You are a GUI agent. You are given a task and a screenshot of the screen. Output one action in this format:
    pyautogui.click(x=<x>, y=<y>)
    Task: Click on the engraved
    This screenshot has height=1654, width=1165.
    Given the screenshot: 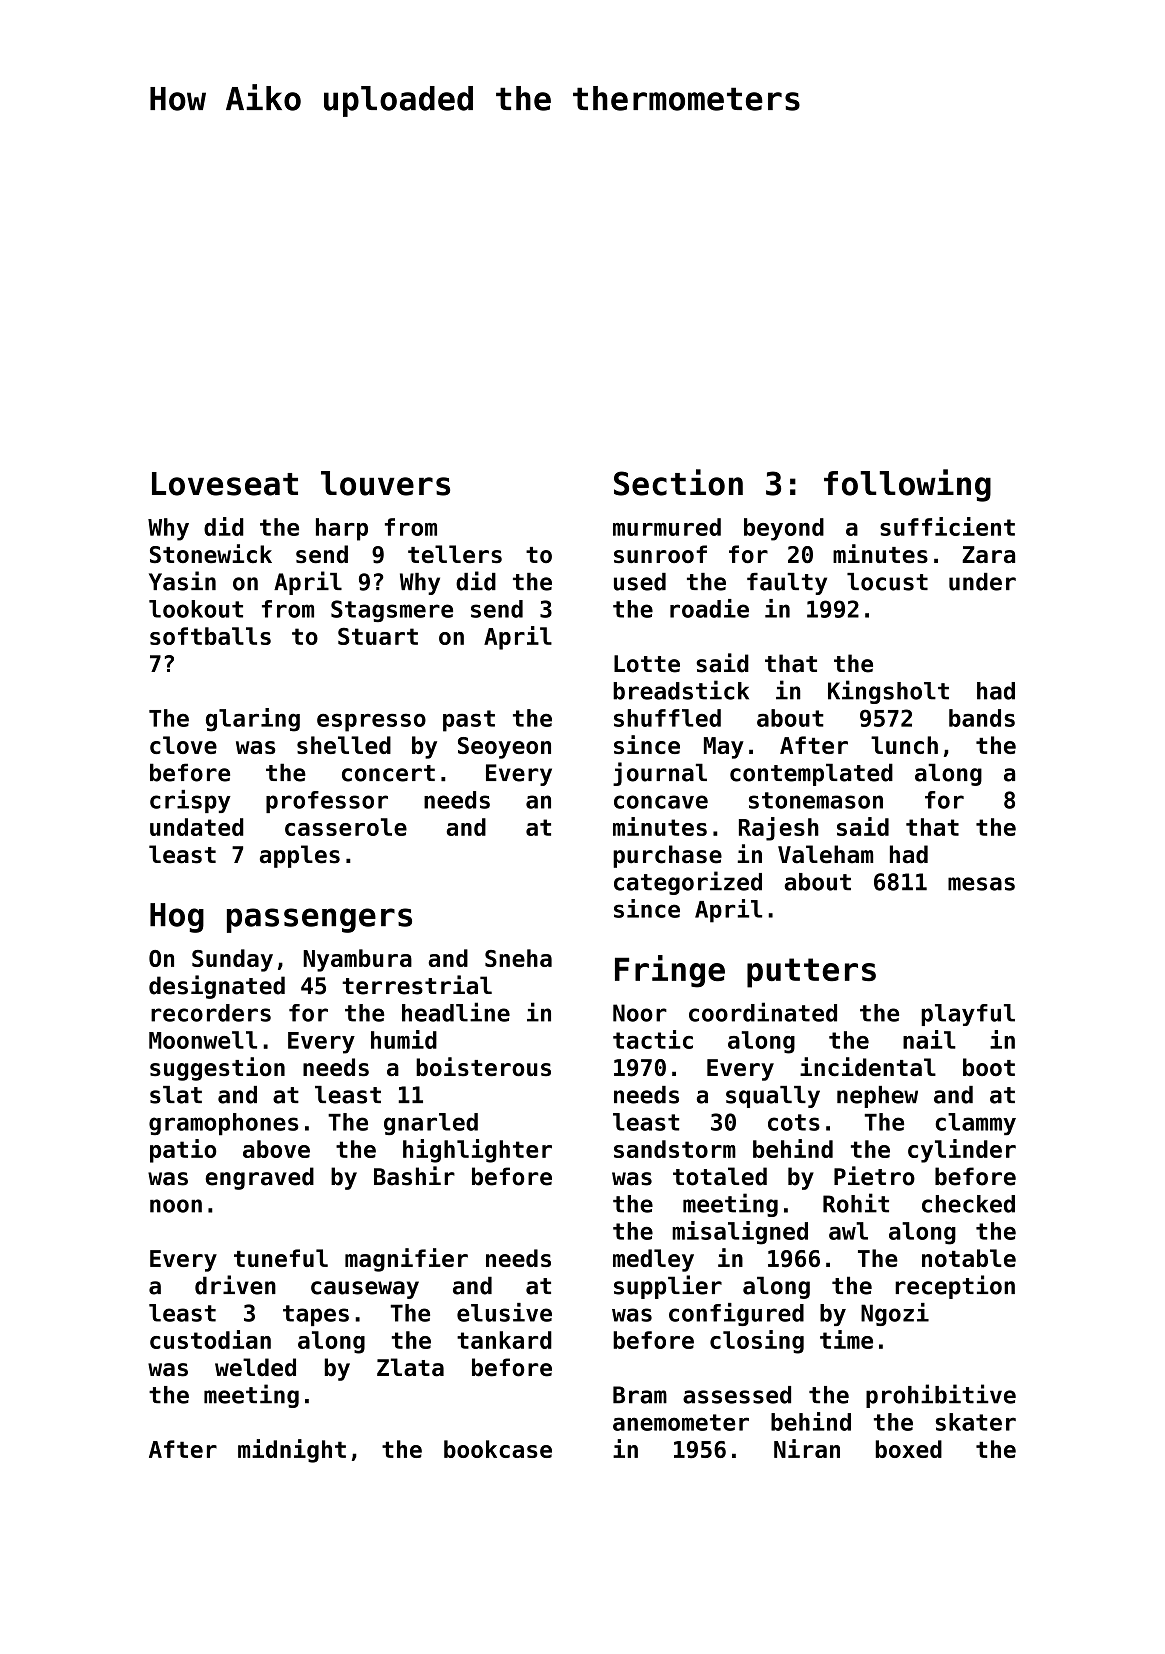 What is the action you would take?
    pyautogui.click(x=259, y=1178)
